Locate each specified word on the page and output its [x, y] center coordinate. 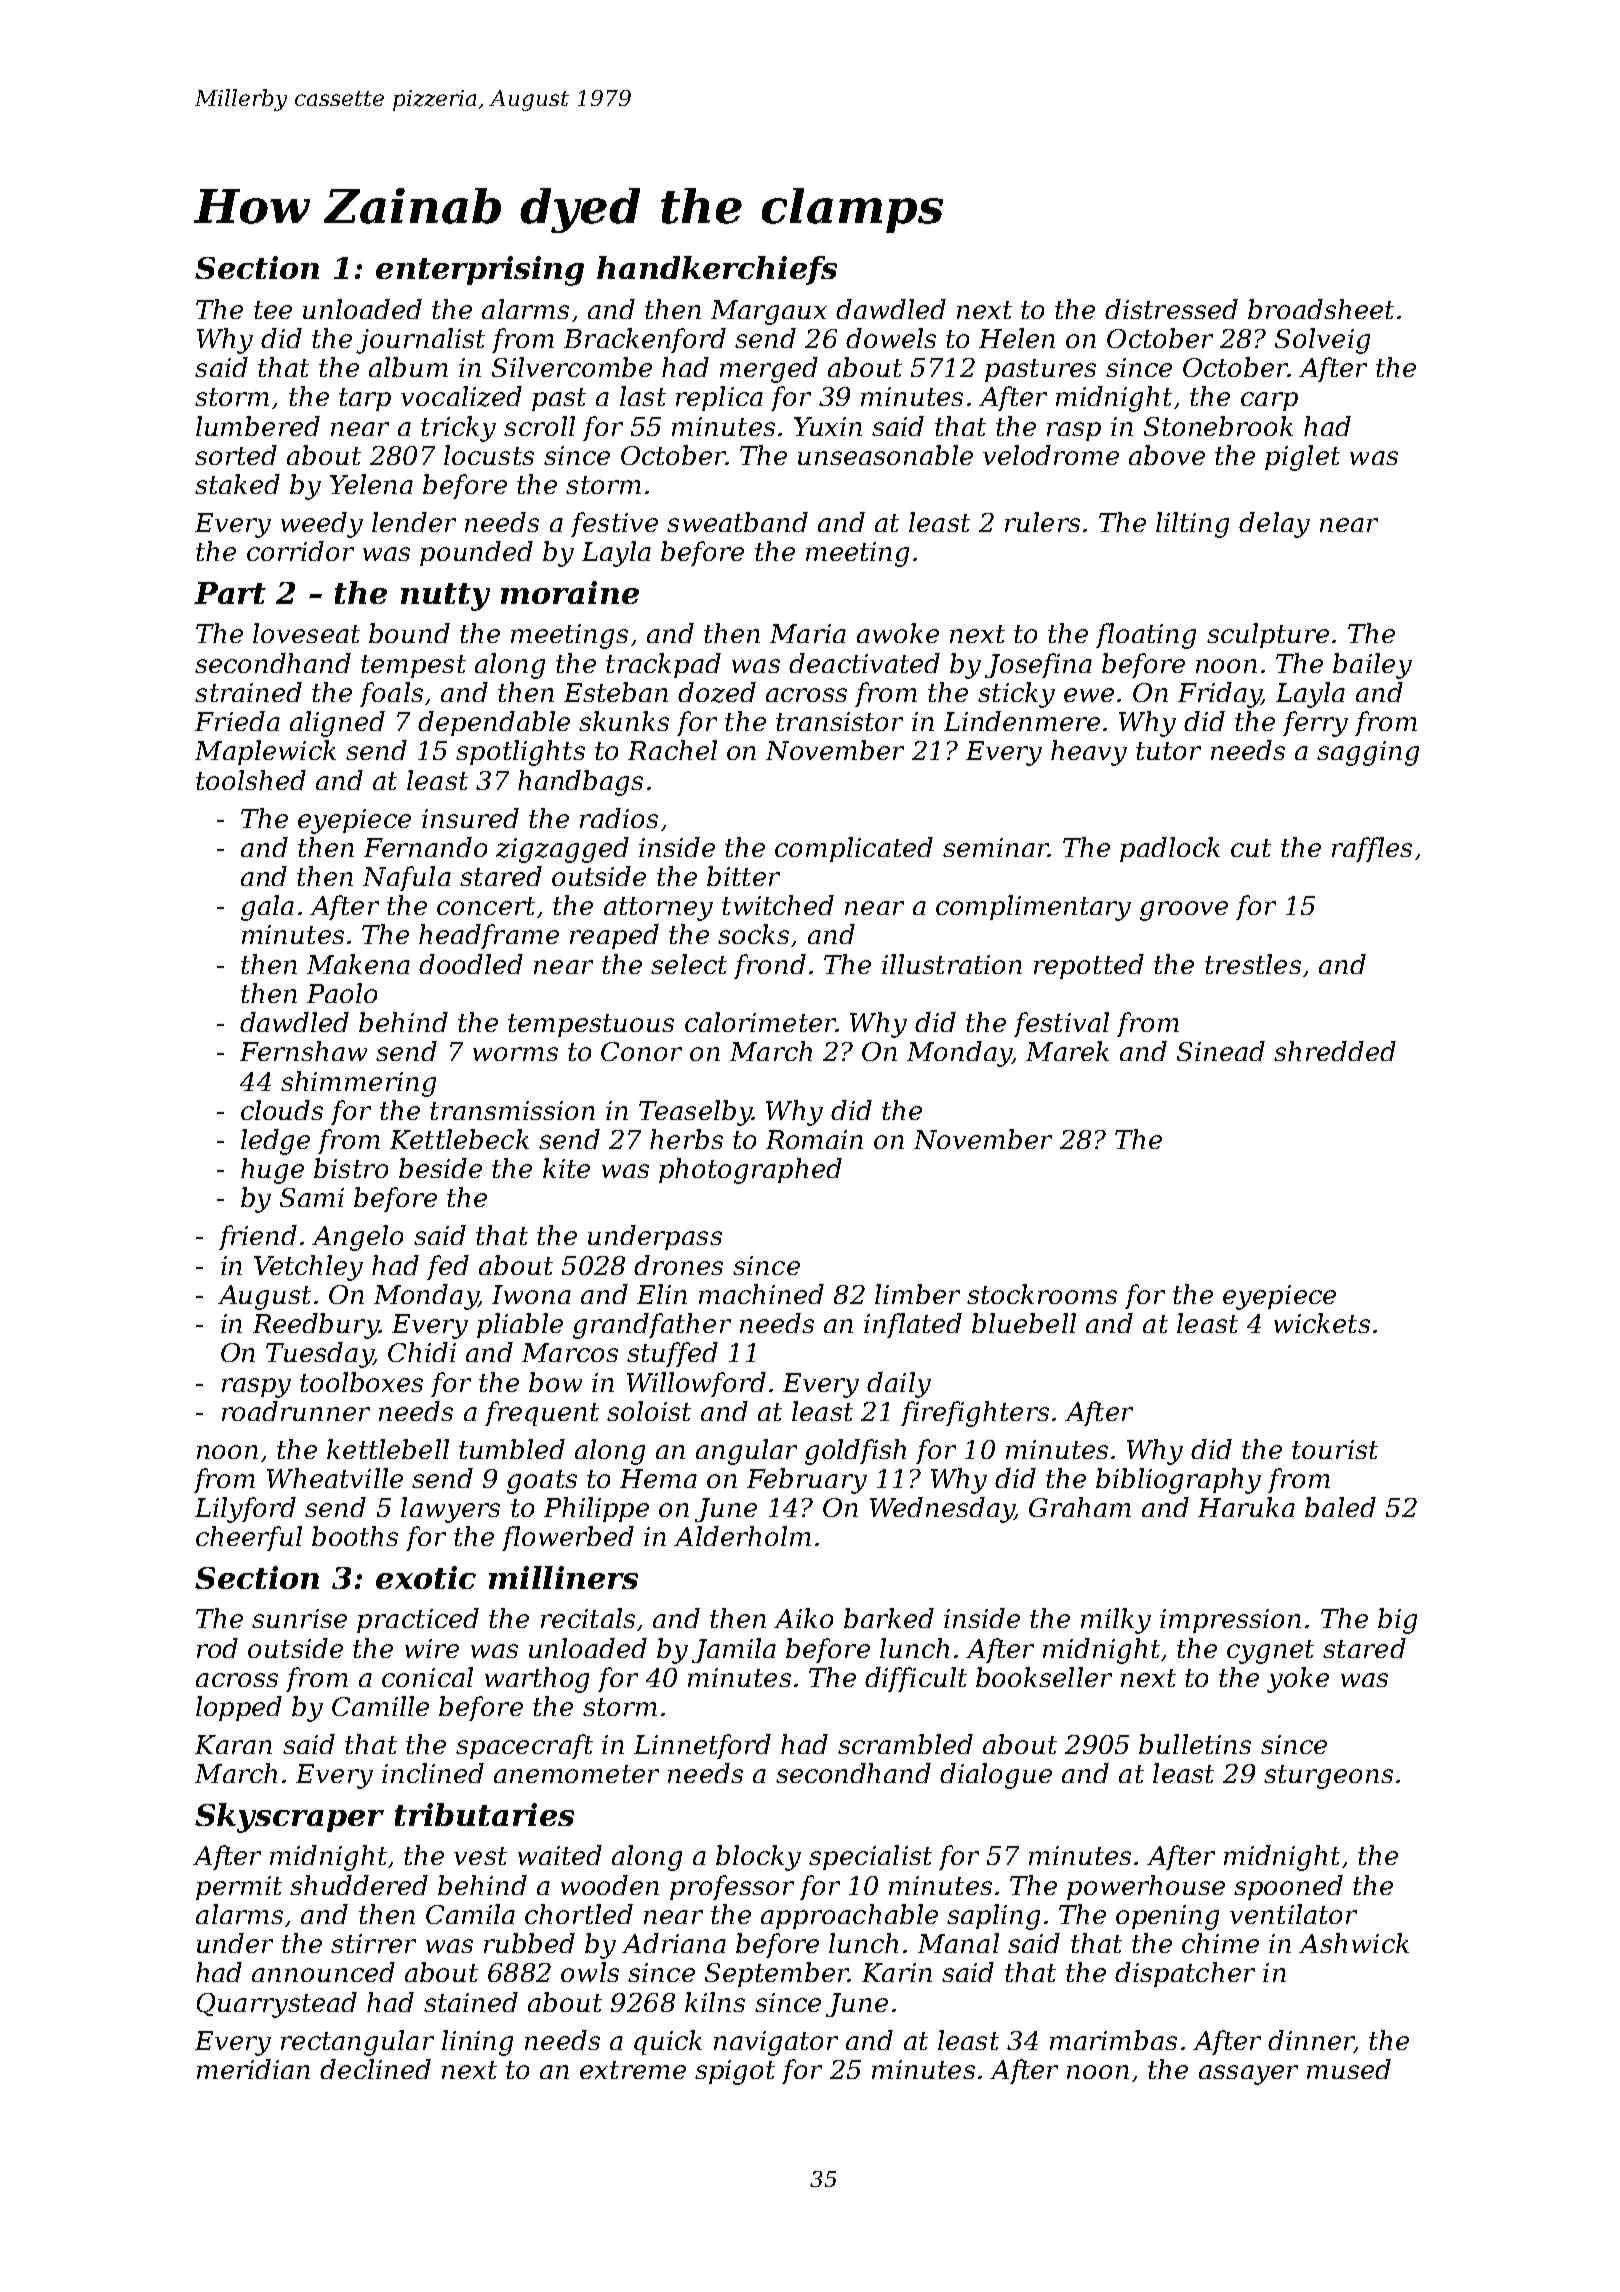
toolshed [251, 780]
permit [239, 1888]
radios [619, 818]
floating [1146, 636]
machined [761, 1294]
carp [1269, 401]
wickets [1322, 1323]
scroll [539, 426]
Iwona [531, 1294]
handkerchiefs [717, 270]
